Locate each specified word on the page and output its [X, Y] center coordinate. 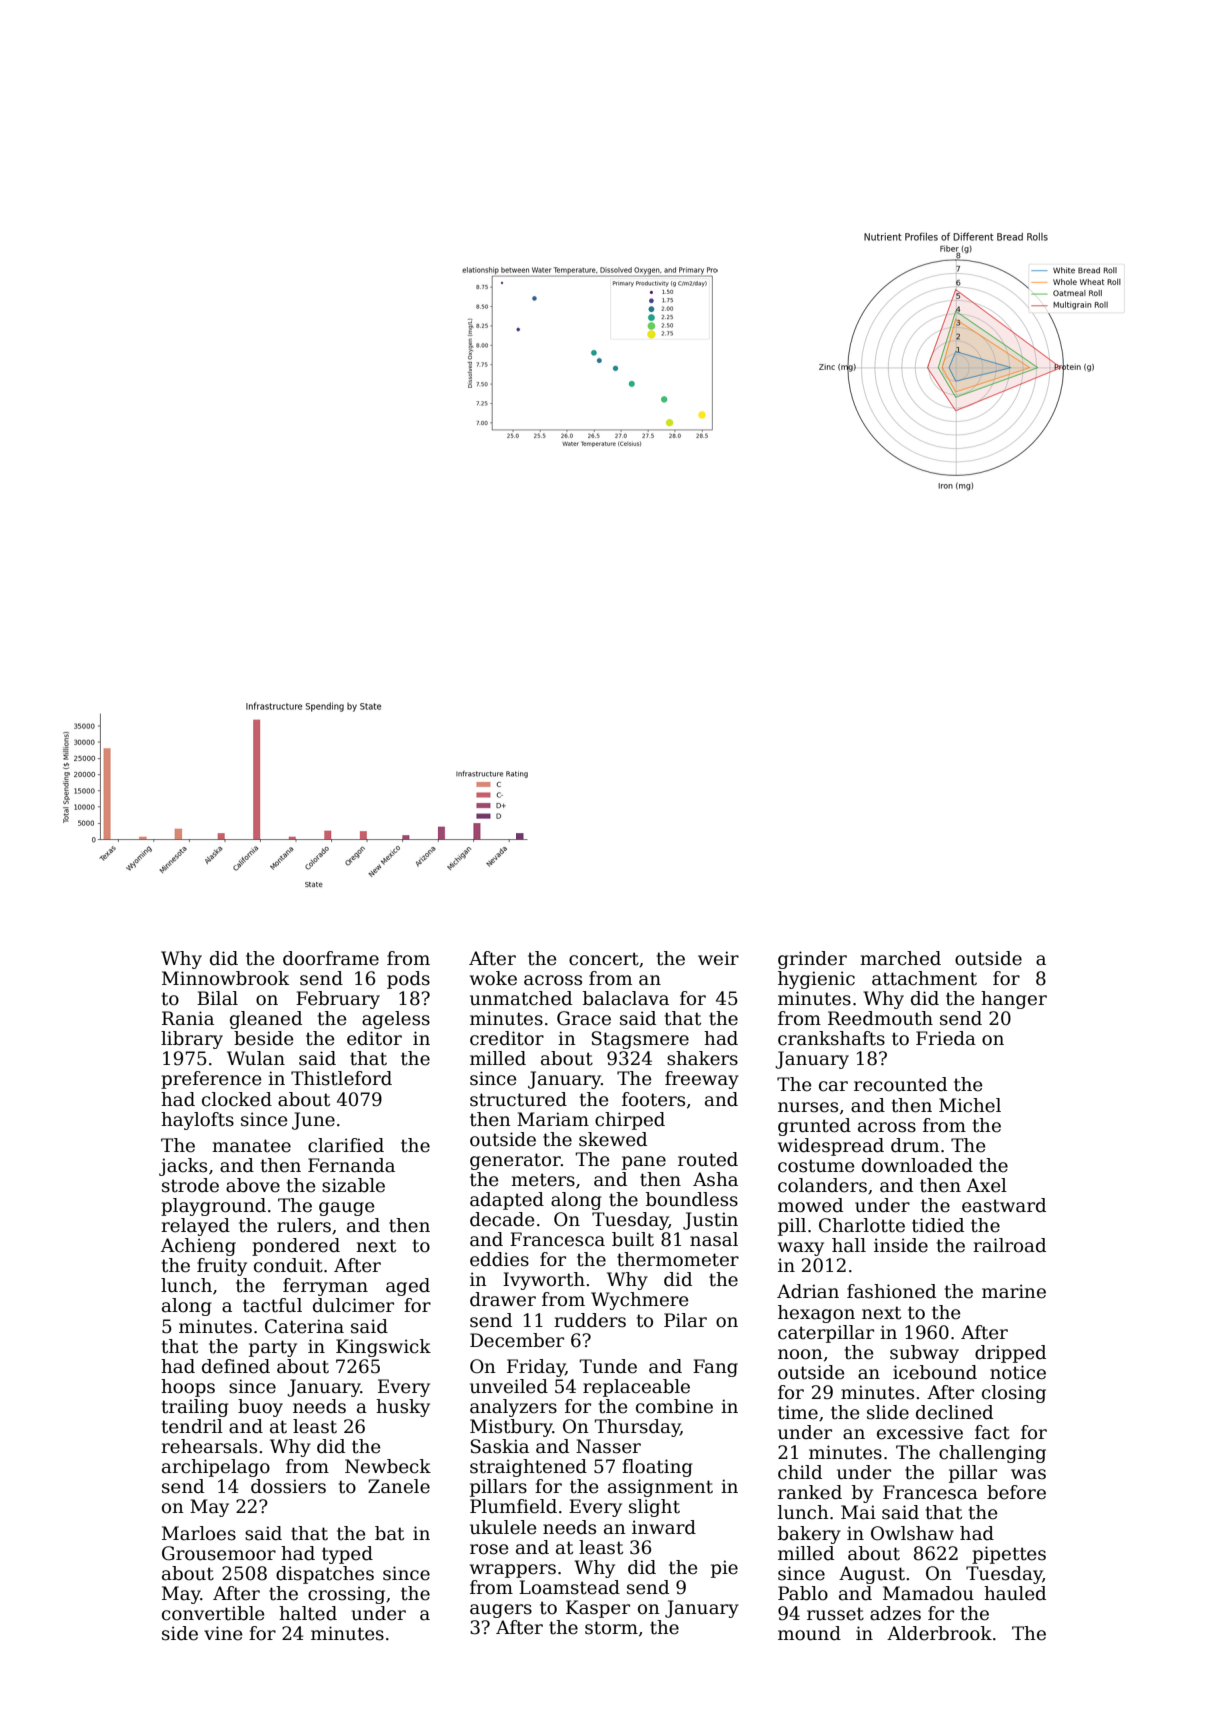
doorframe [331, 958]
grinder [812, 960]
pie [724, 1569]
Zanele [399, 1486]
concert [604, 959]
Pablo [803, 1593]
